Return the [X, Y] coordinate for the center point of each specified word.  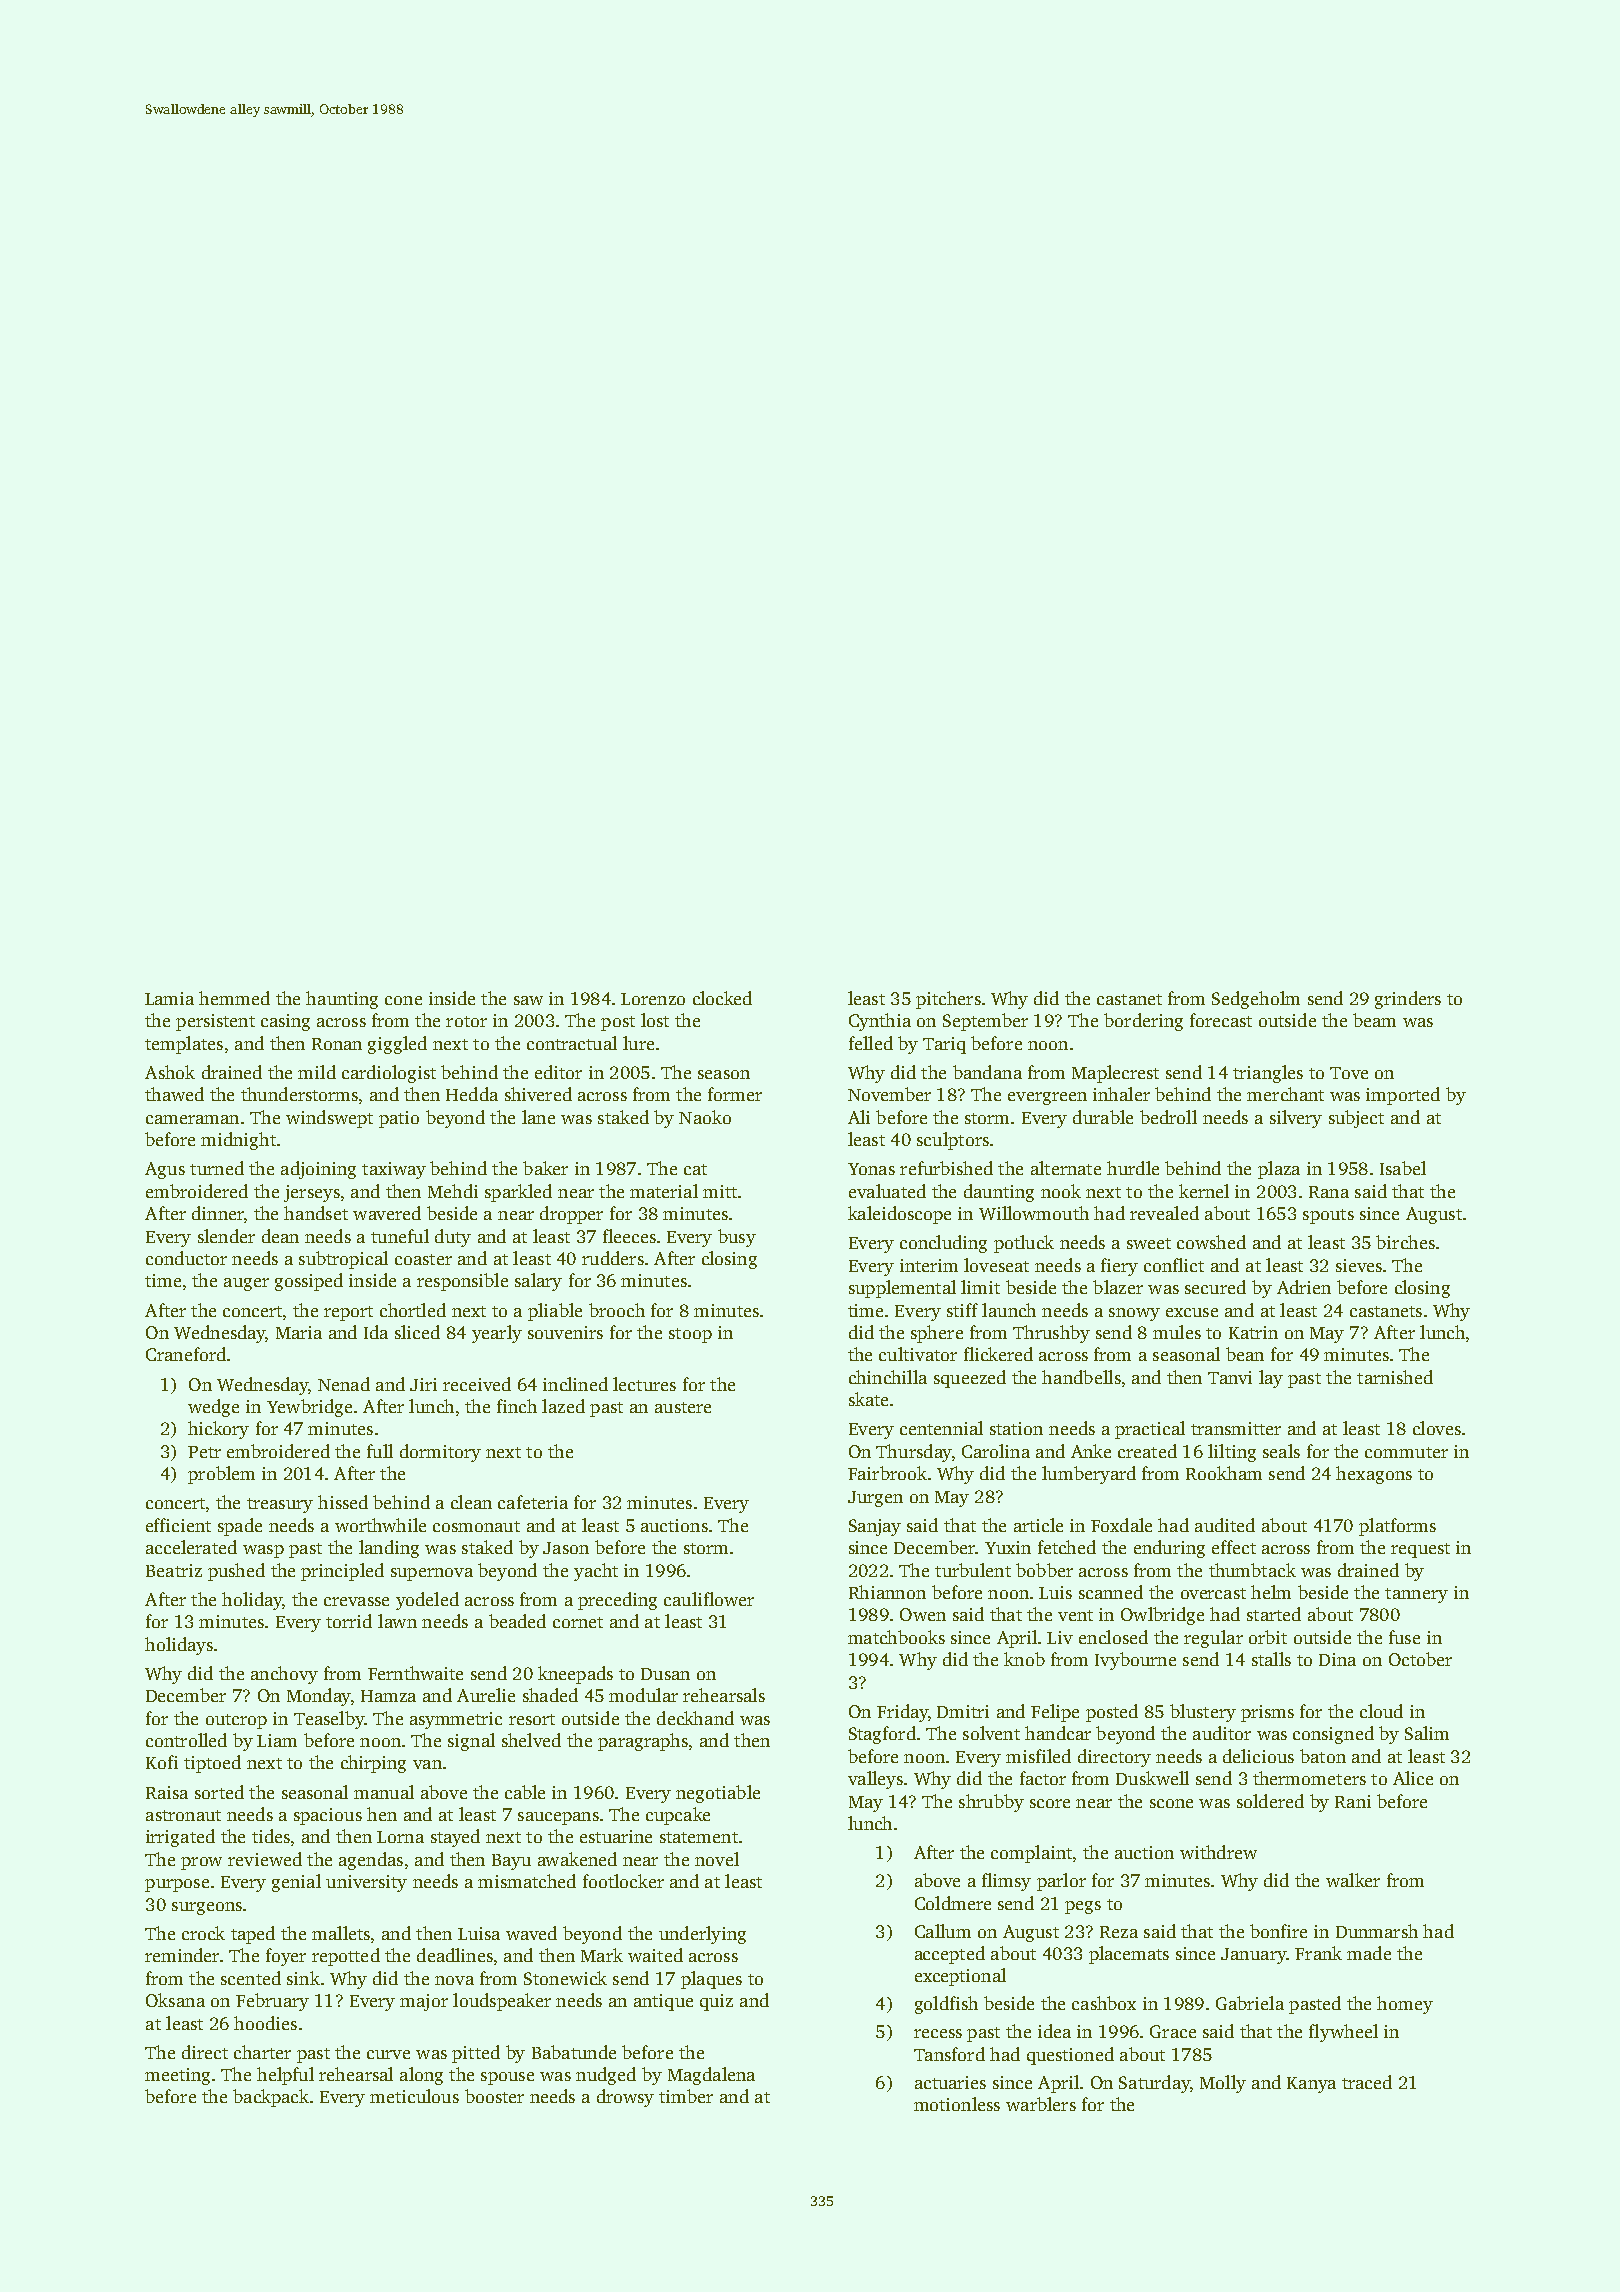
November [889, 1094]
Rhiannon [887, 1592]
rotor [466, 1021]
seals [1281, 1451]
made [1369, 1953]
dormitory [440, 1453]
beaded [517, 1621]
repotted [346, 1957]
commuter [1406, 1452]
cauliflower [709, 1599]
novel [717, 1859]
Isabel [1403, 1168]
